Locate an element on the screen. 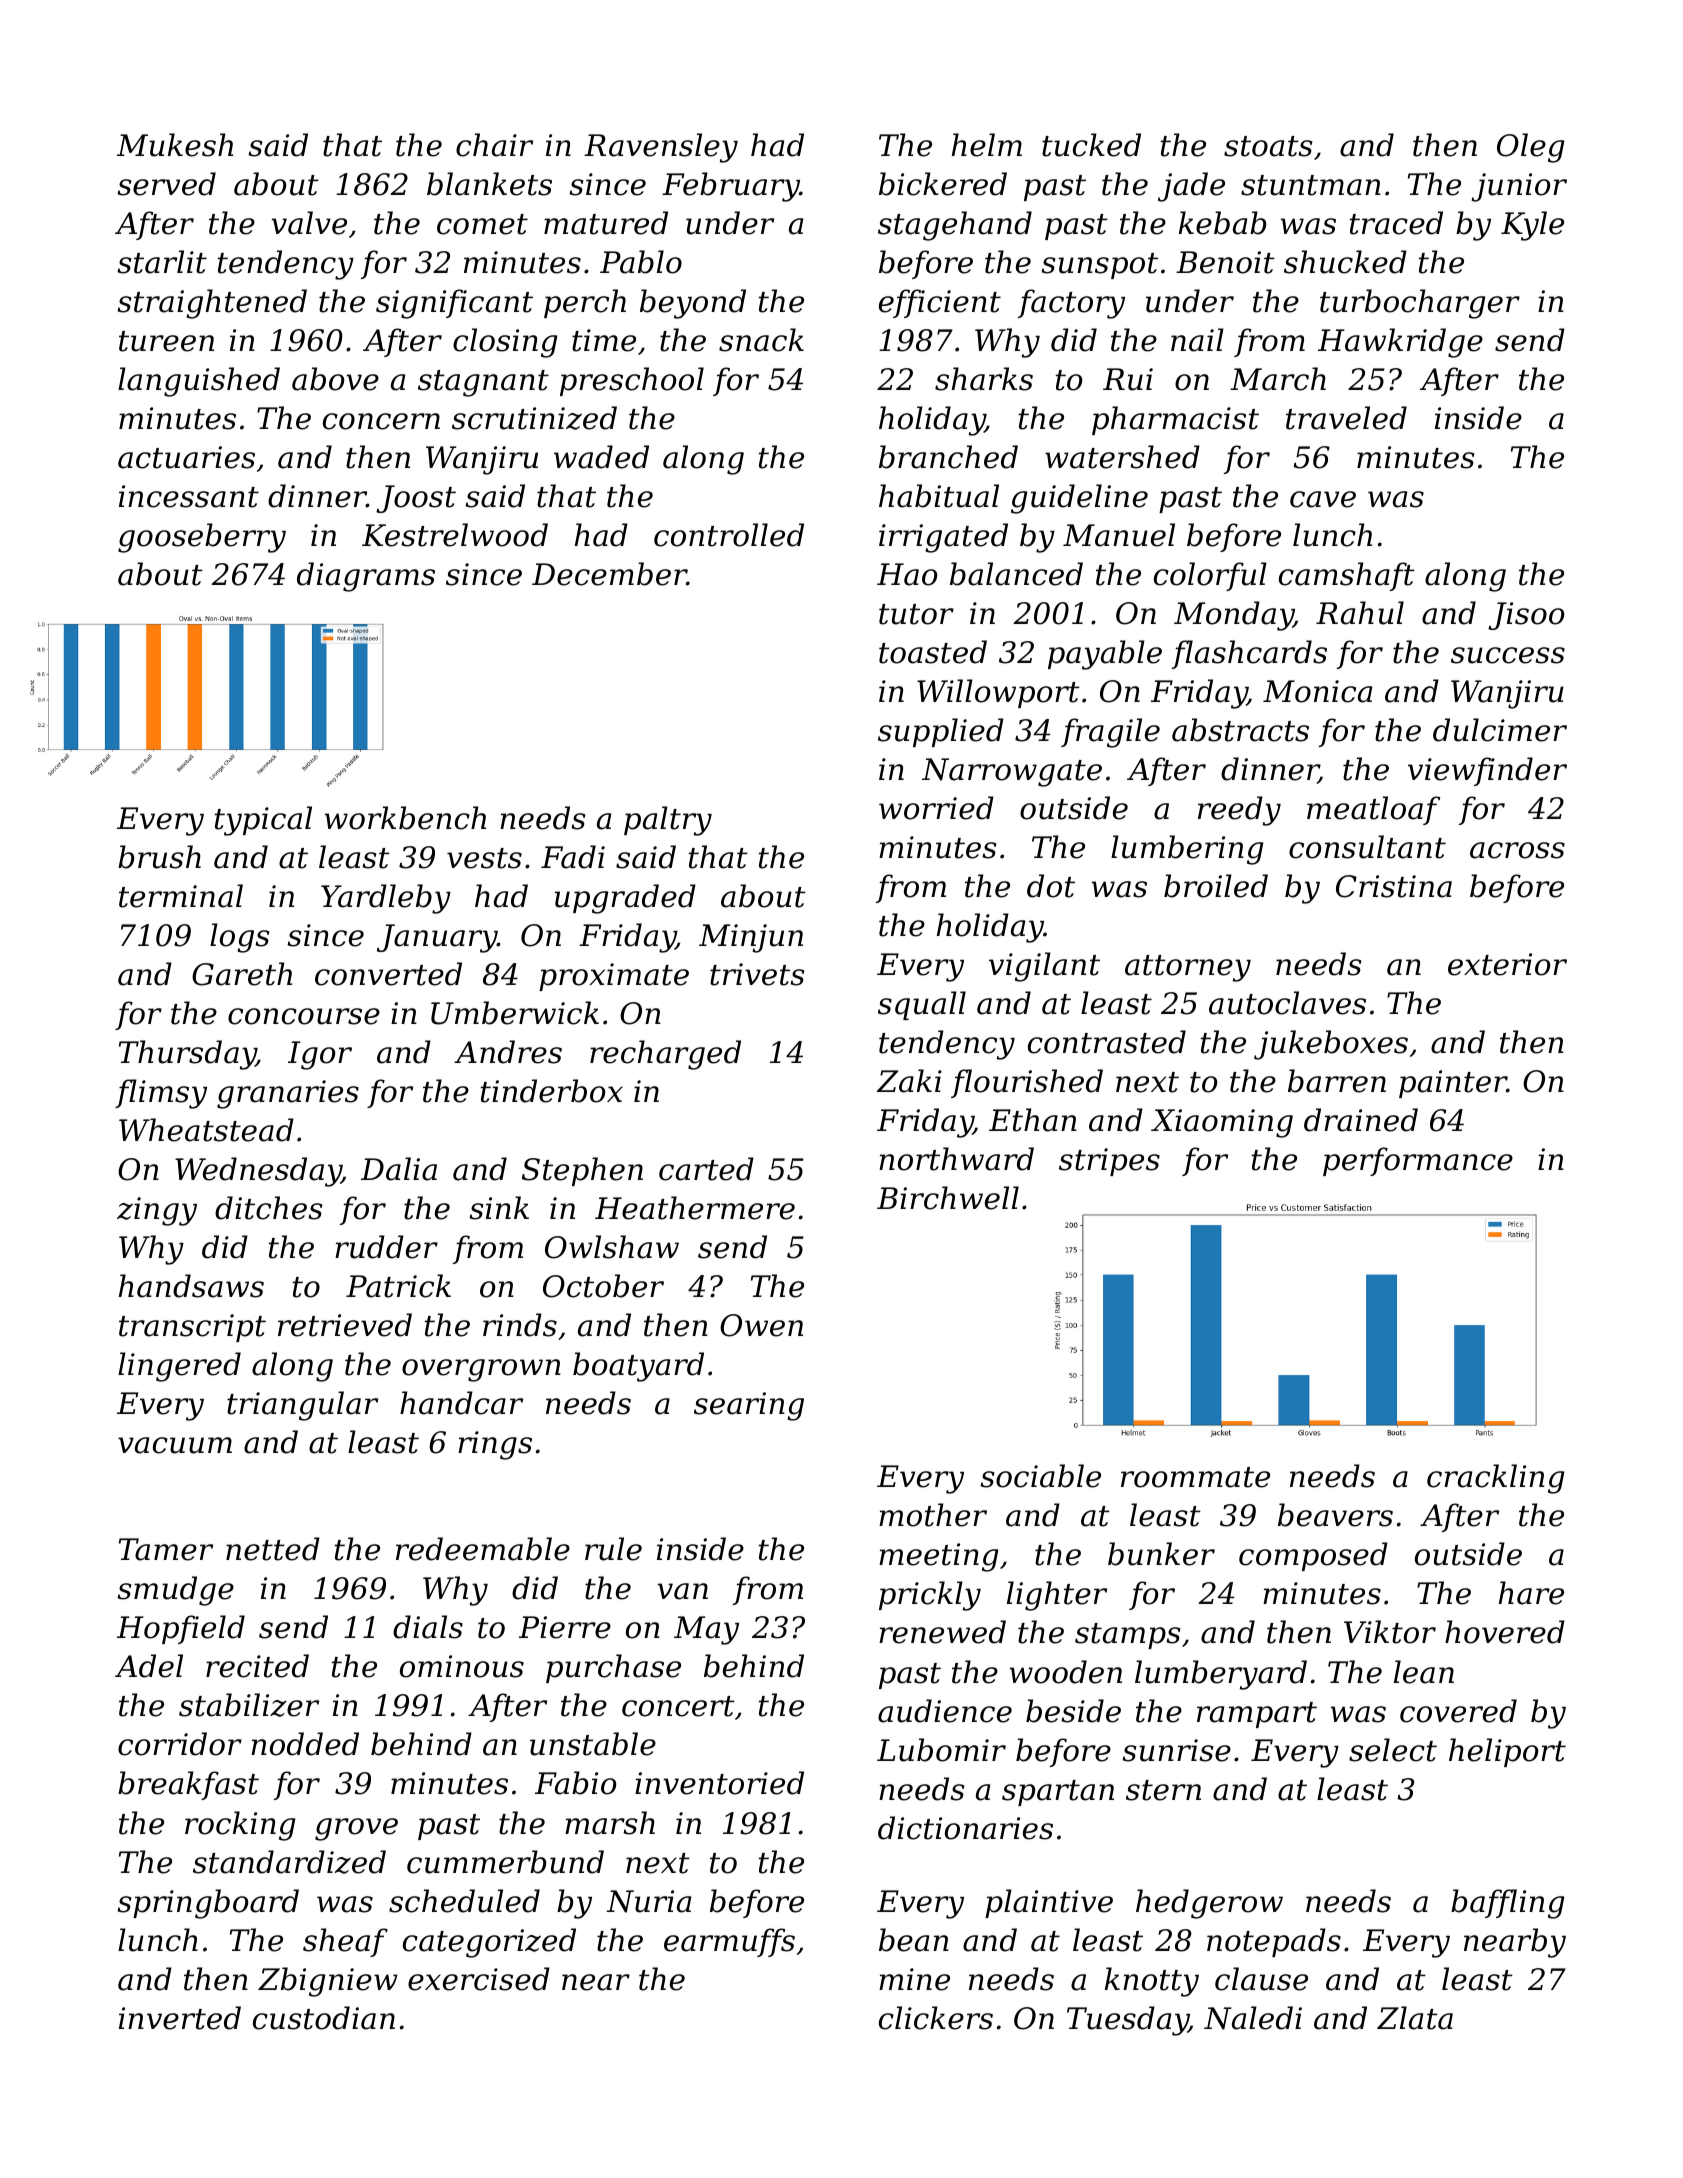  gooseberry is located at coordinates (202, 538).
